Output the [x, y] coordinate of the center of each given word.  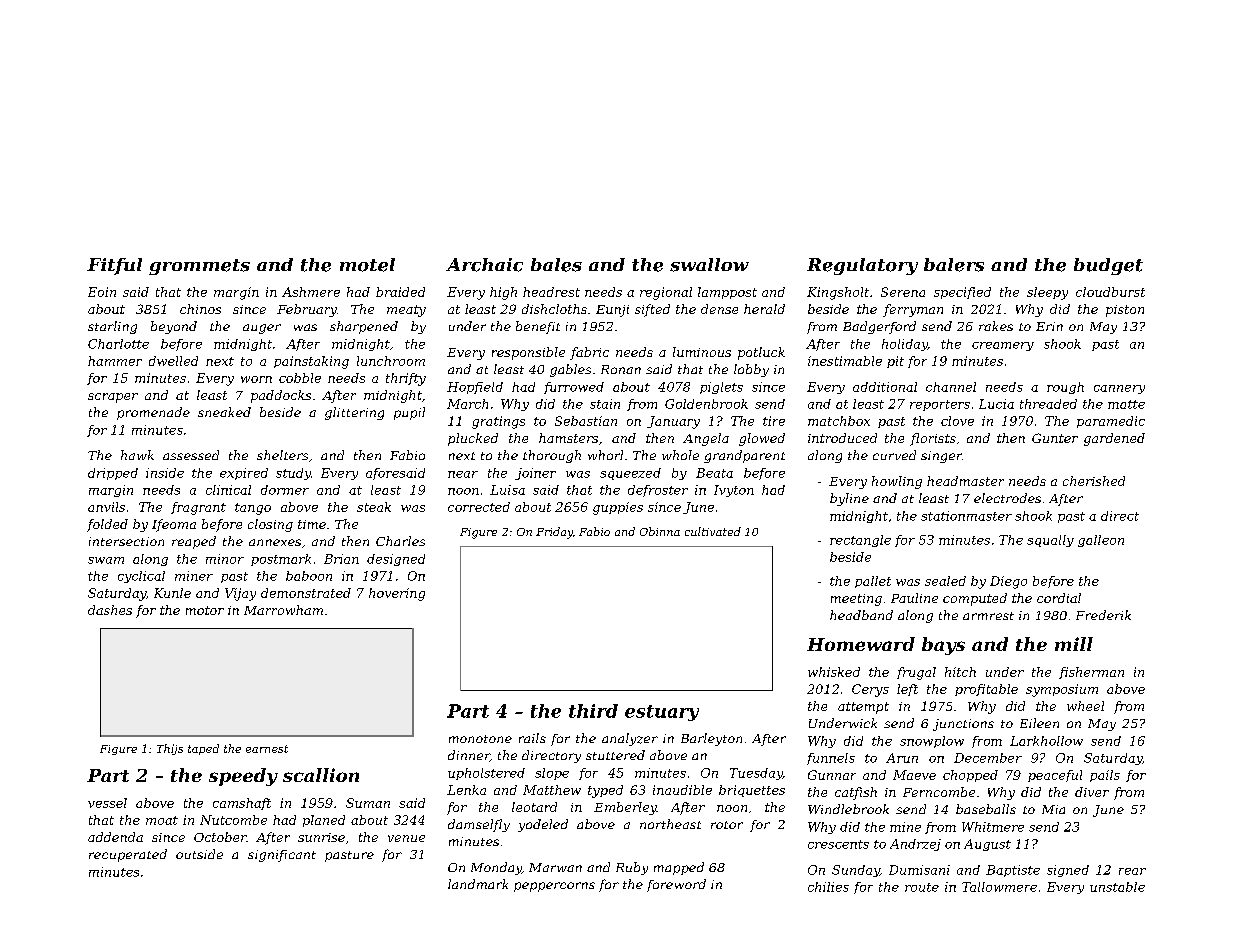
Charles [400, 541]
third [593, 711]
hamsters [568, 438]
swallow [709, 265]
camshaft [242, 804]
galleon [1101, 541]
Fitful [114, 266]
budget [1108, 266]
